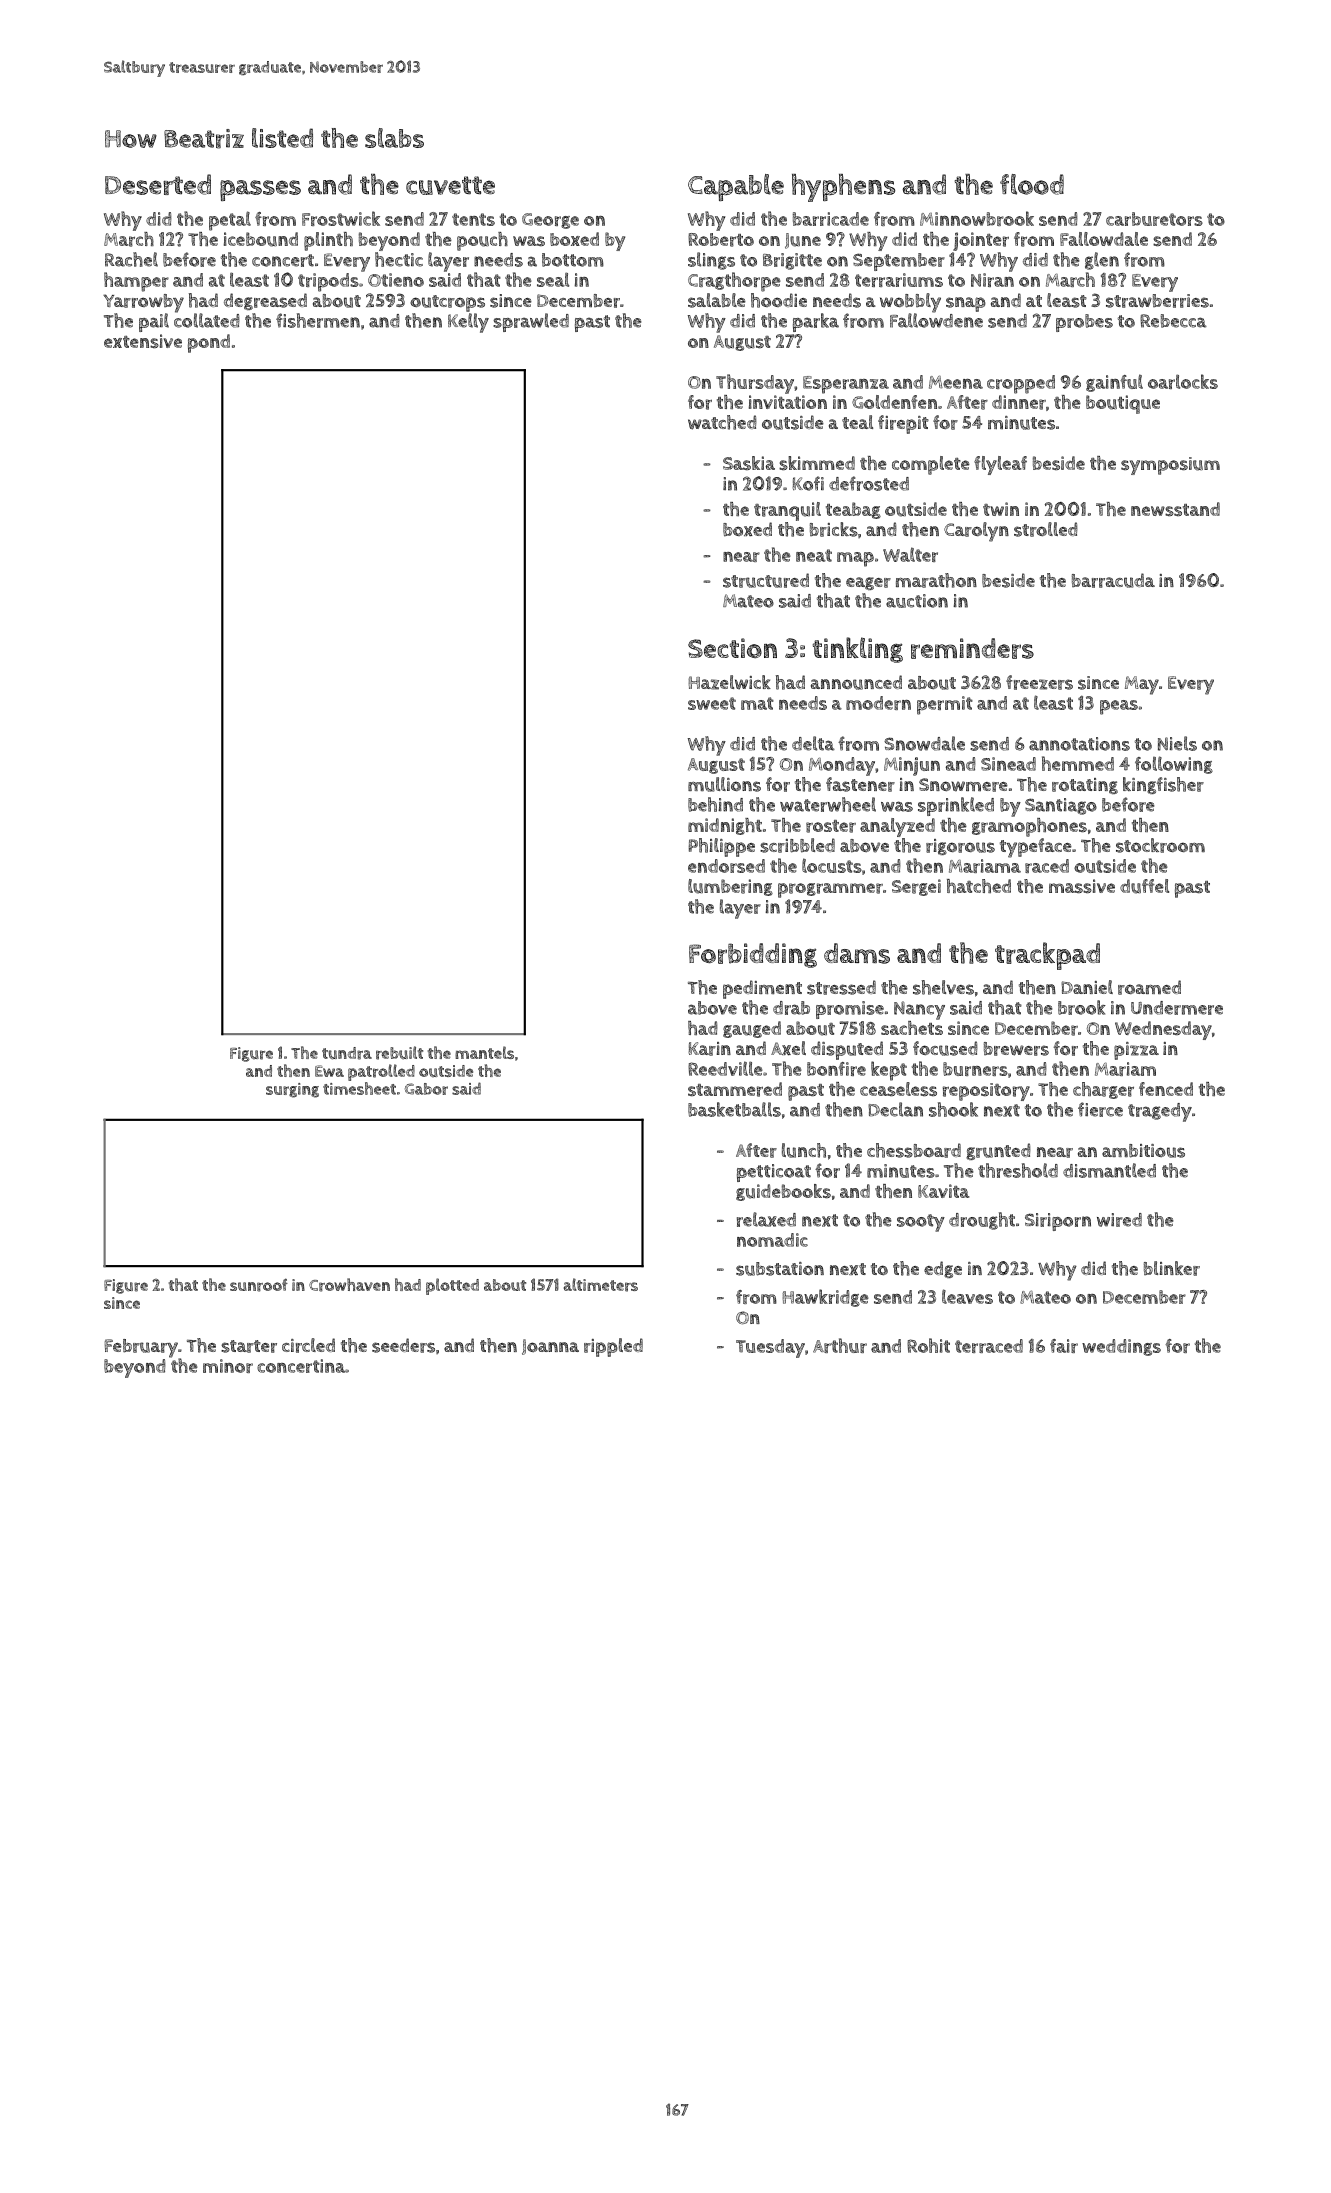 Image resolution: width=1331 pixels, height=2193 pixels. What do you see at coordinates (1136, 1051) in the screenshot?
I see `pizza` at bounding box center [1136, 1051].
